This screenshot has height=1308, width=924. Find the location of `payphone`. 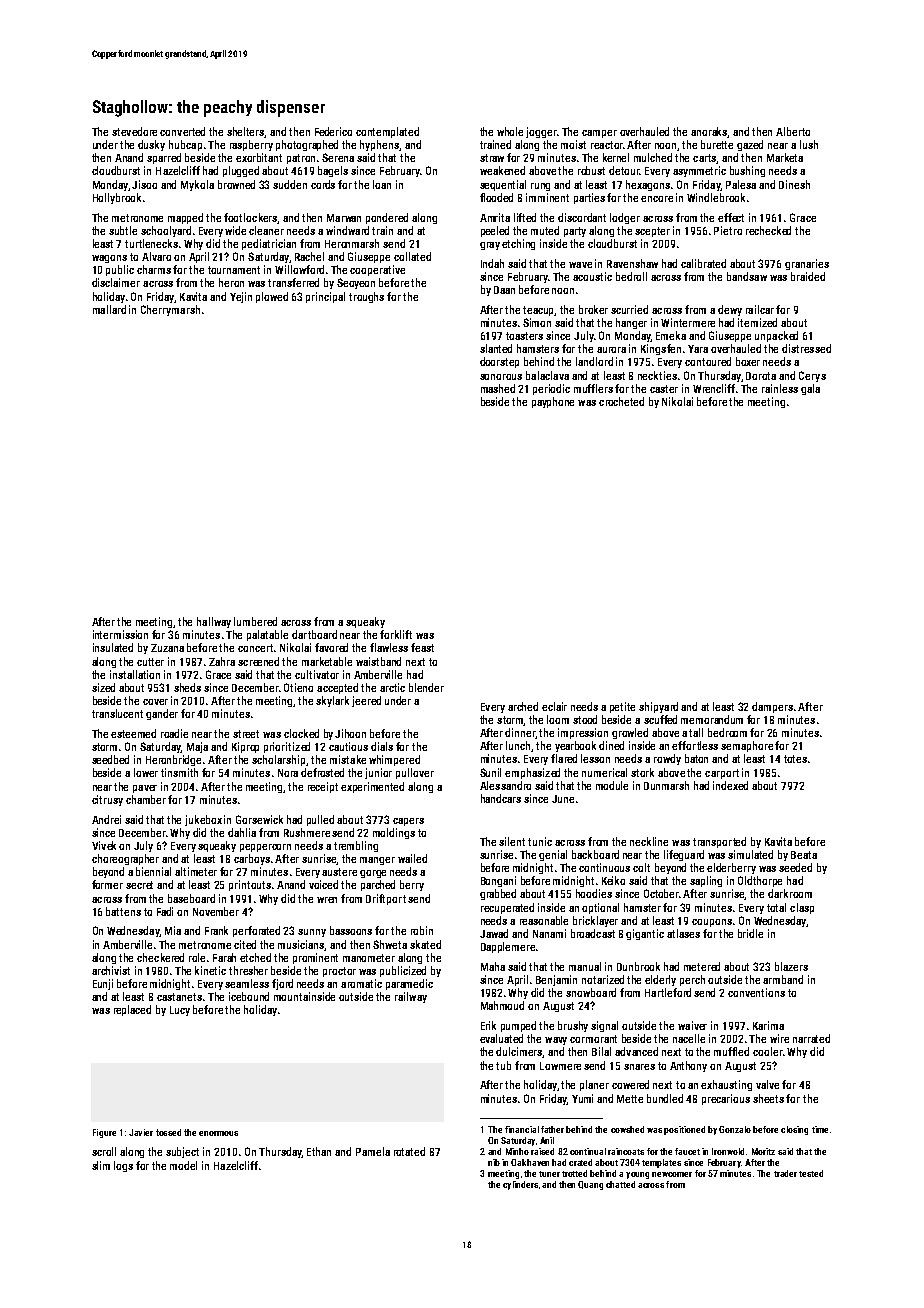

payphone is located at coordinates (553, 402).
